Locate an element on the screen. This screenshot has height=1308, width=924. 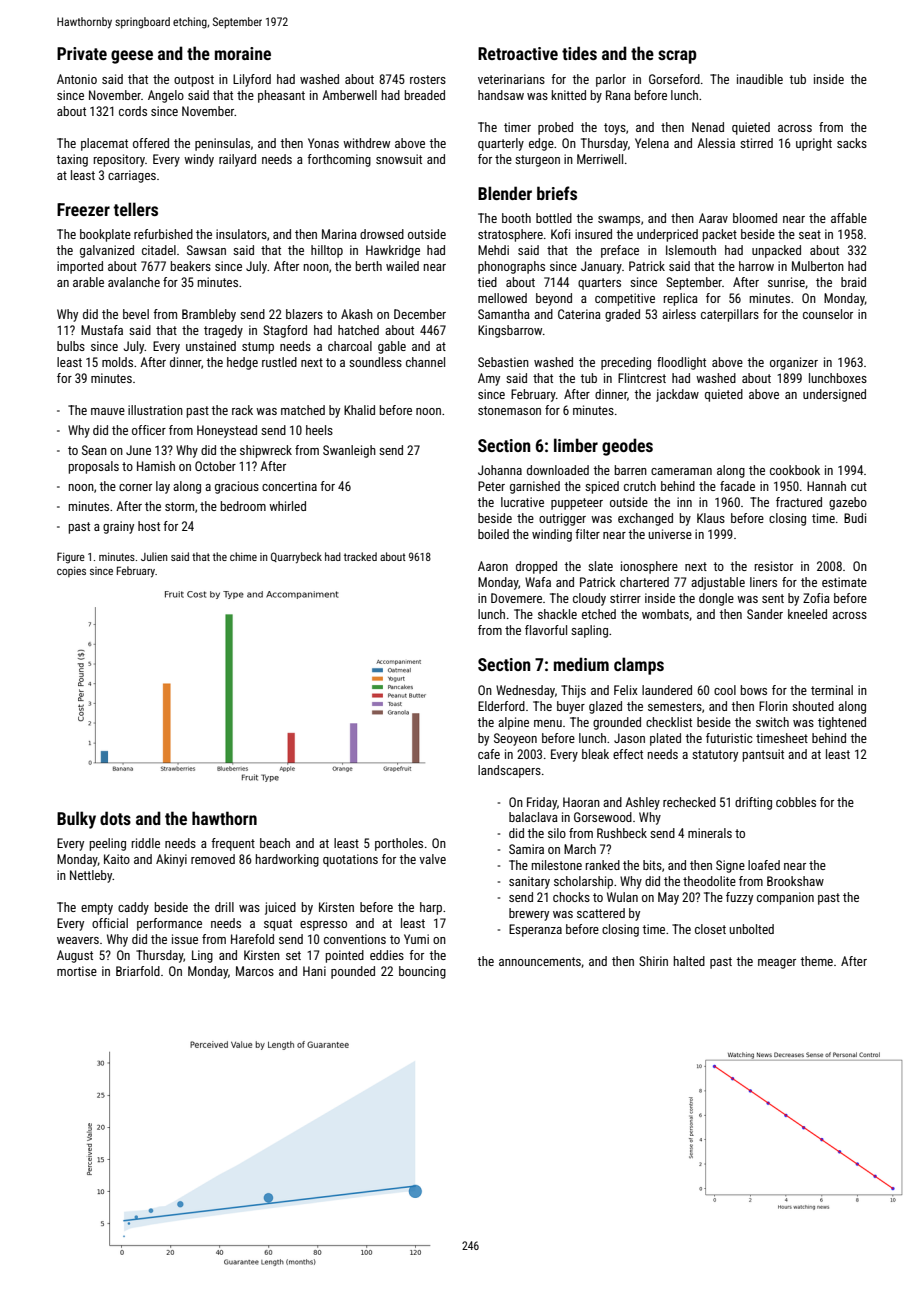
Dovemere is located at coordinates (516, 598).
